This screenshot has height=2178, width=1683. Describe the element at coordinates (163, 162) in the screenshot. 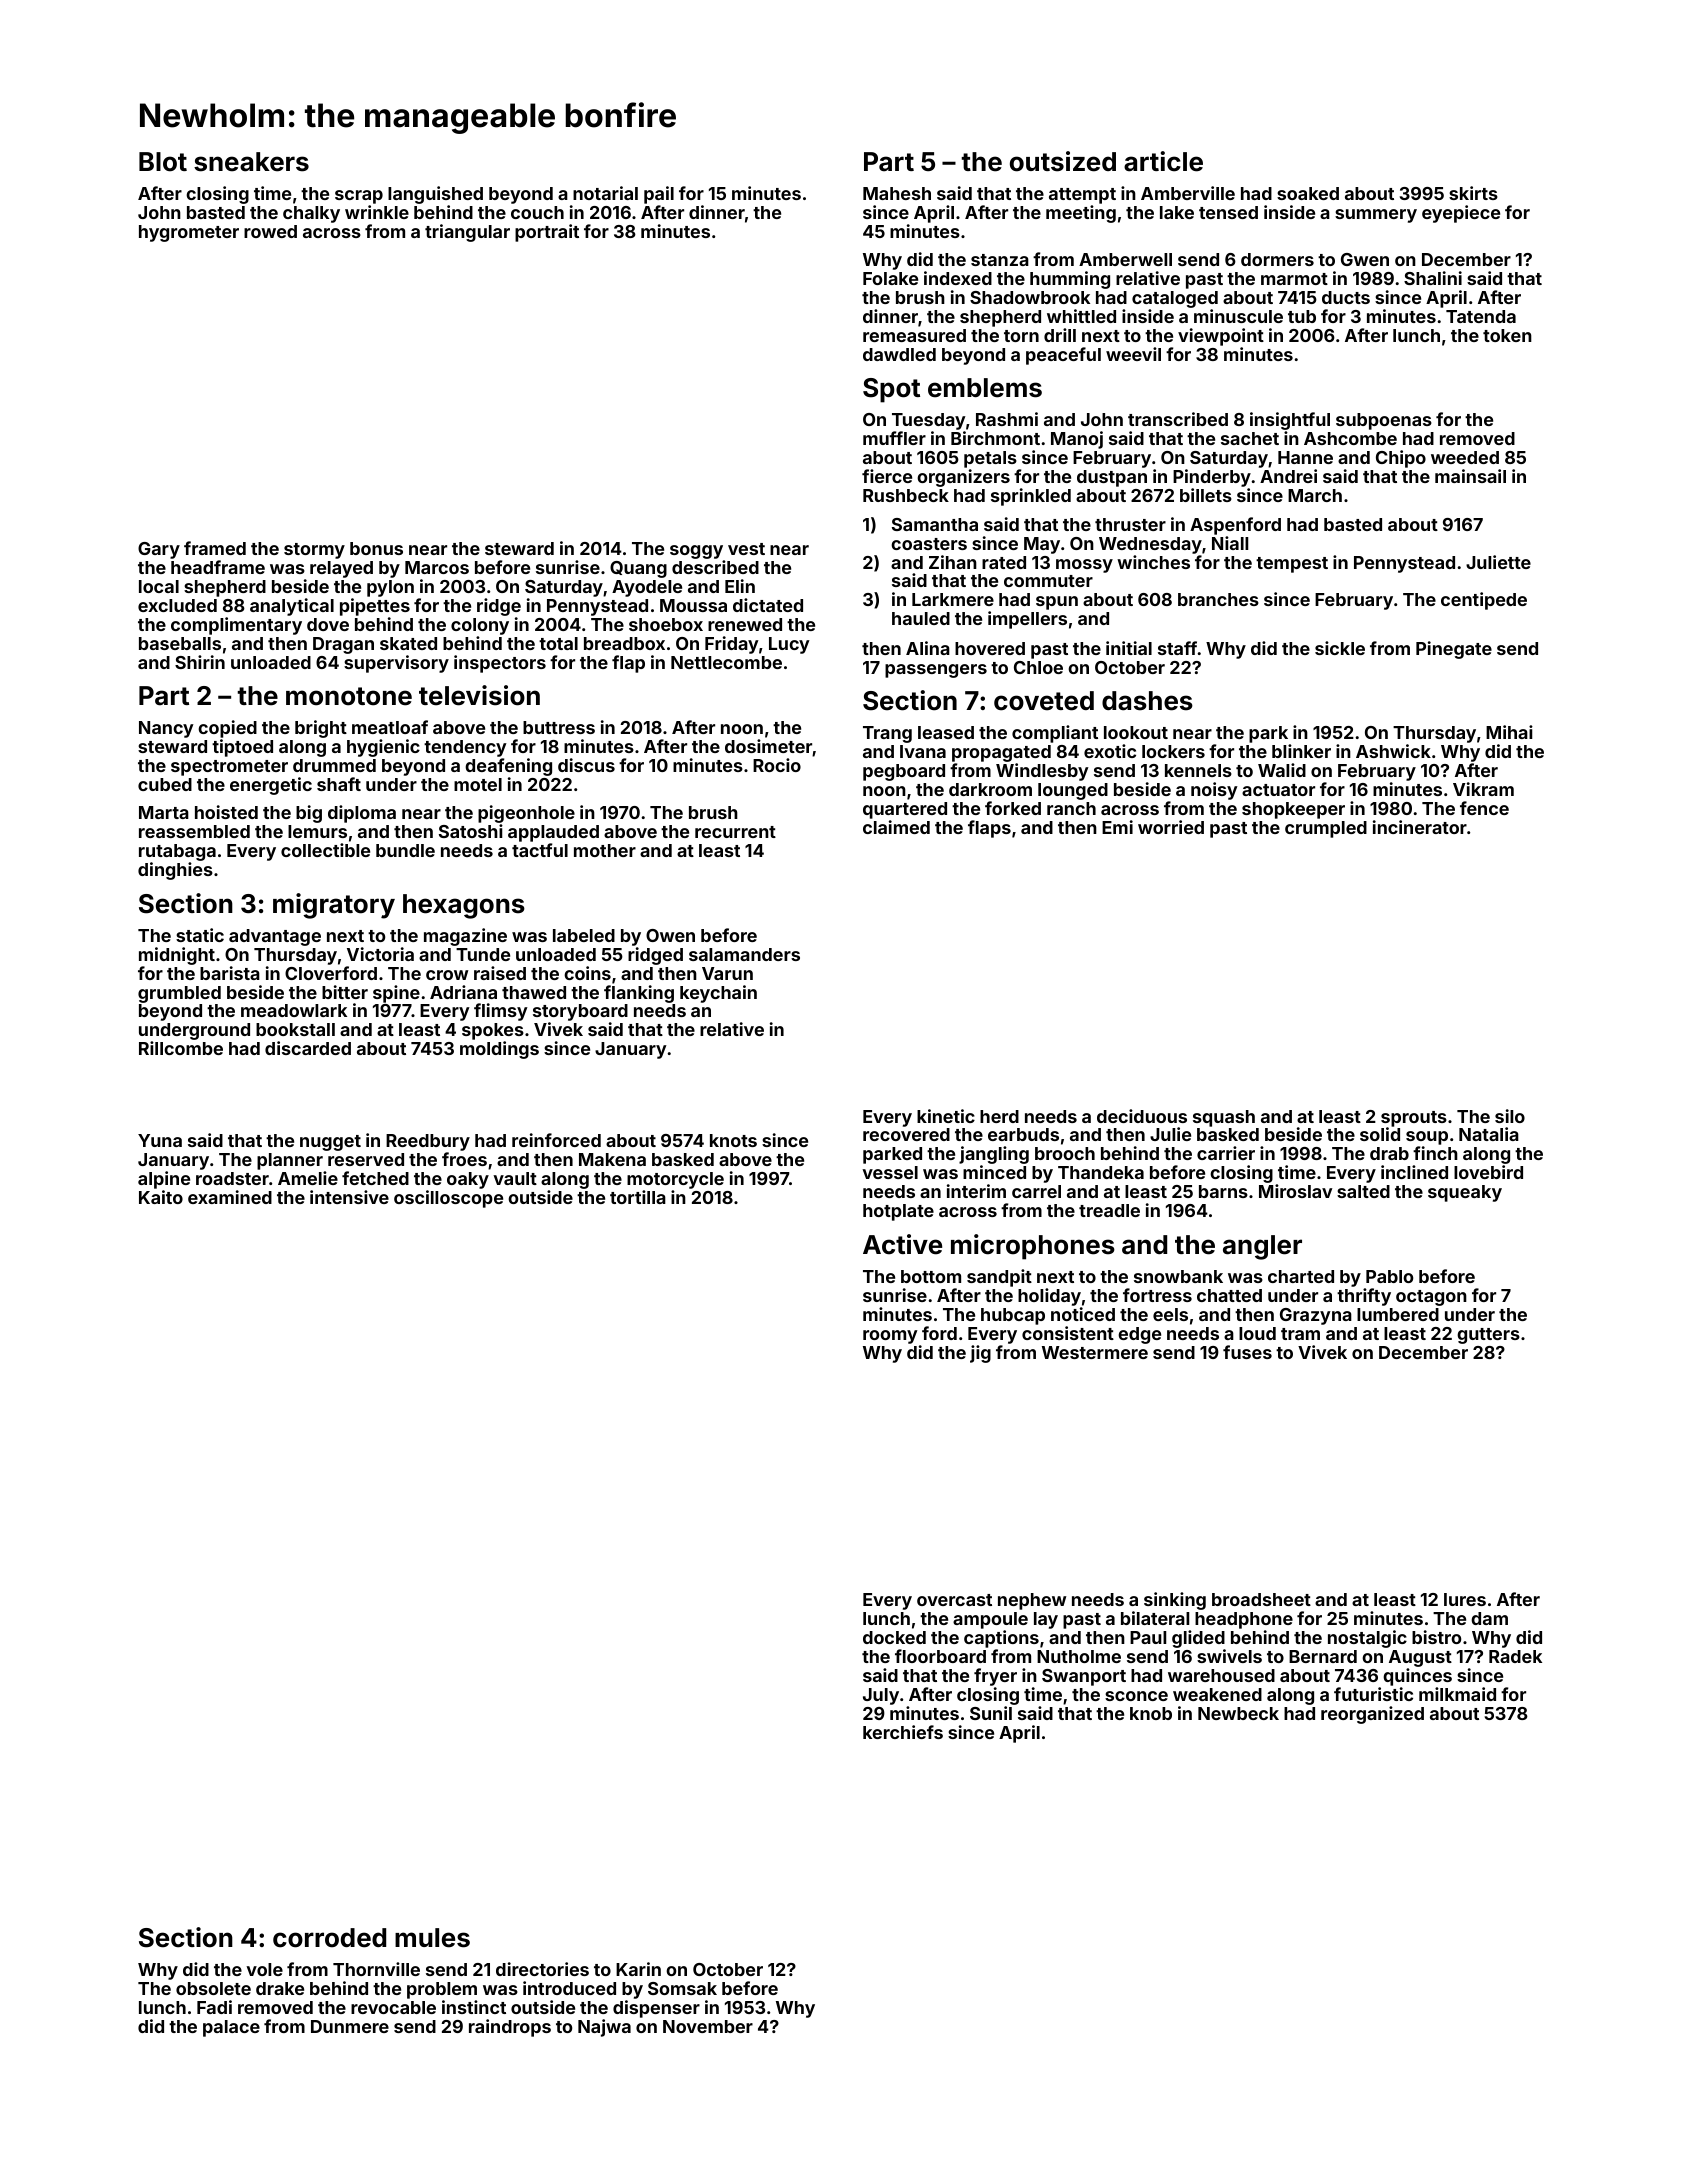

I see `Blot` at that location.
